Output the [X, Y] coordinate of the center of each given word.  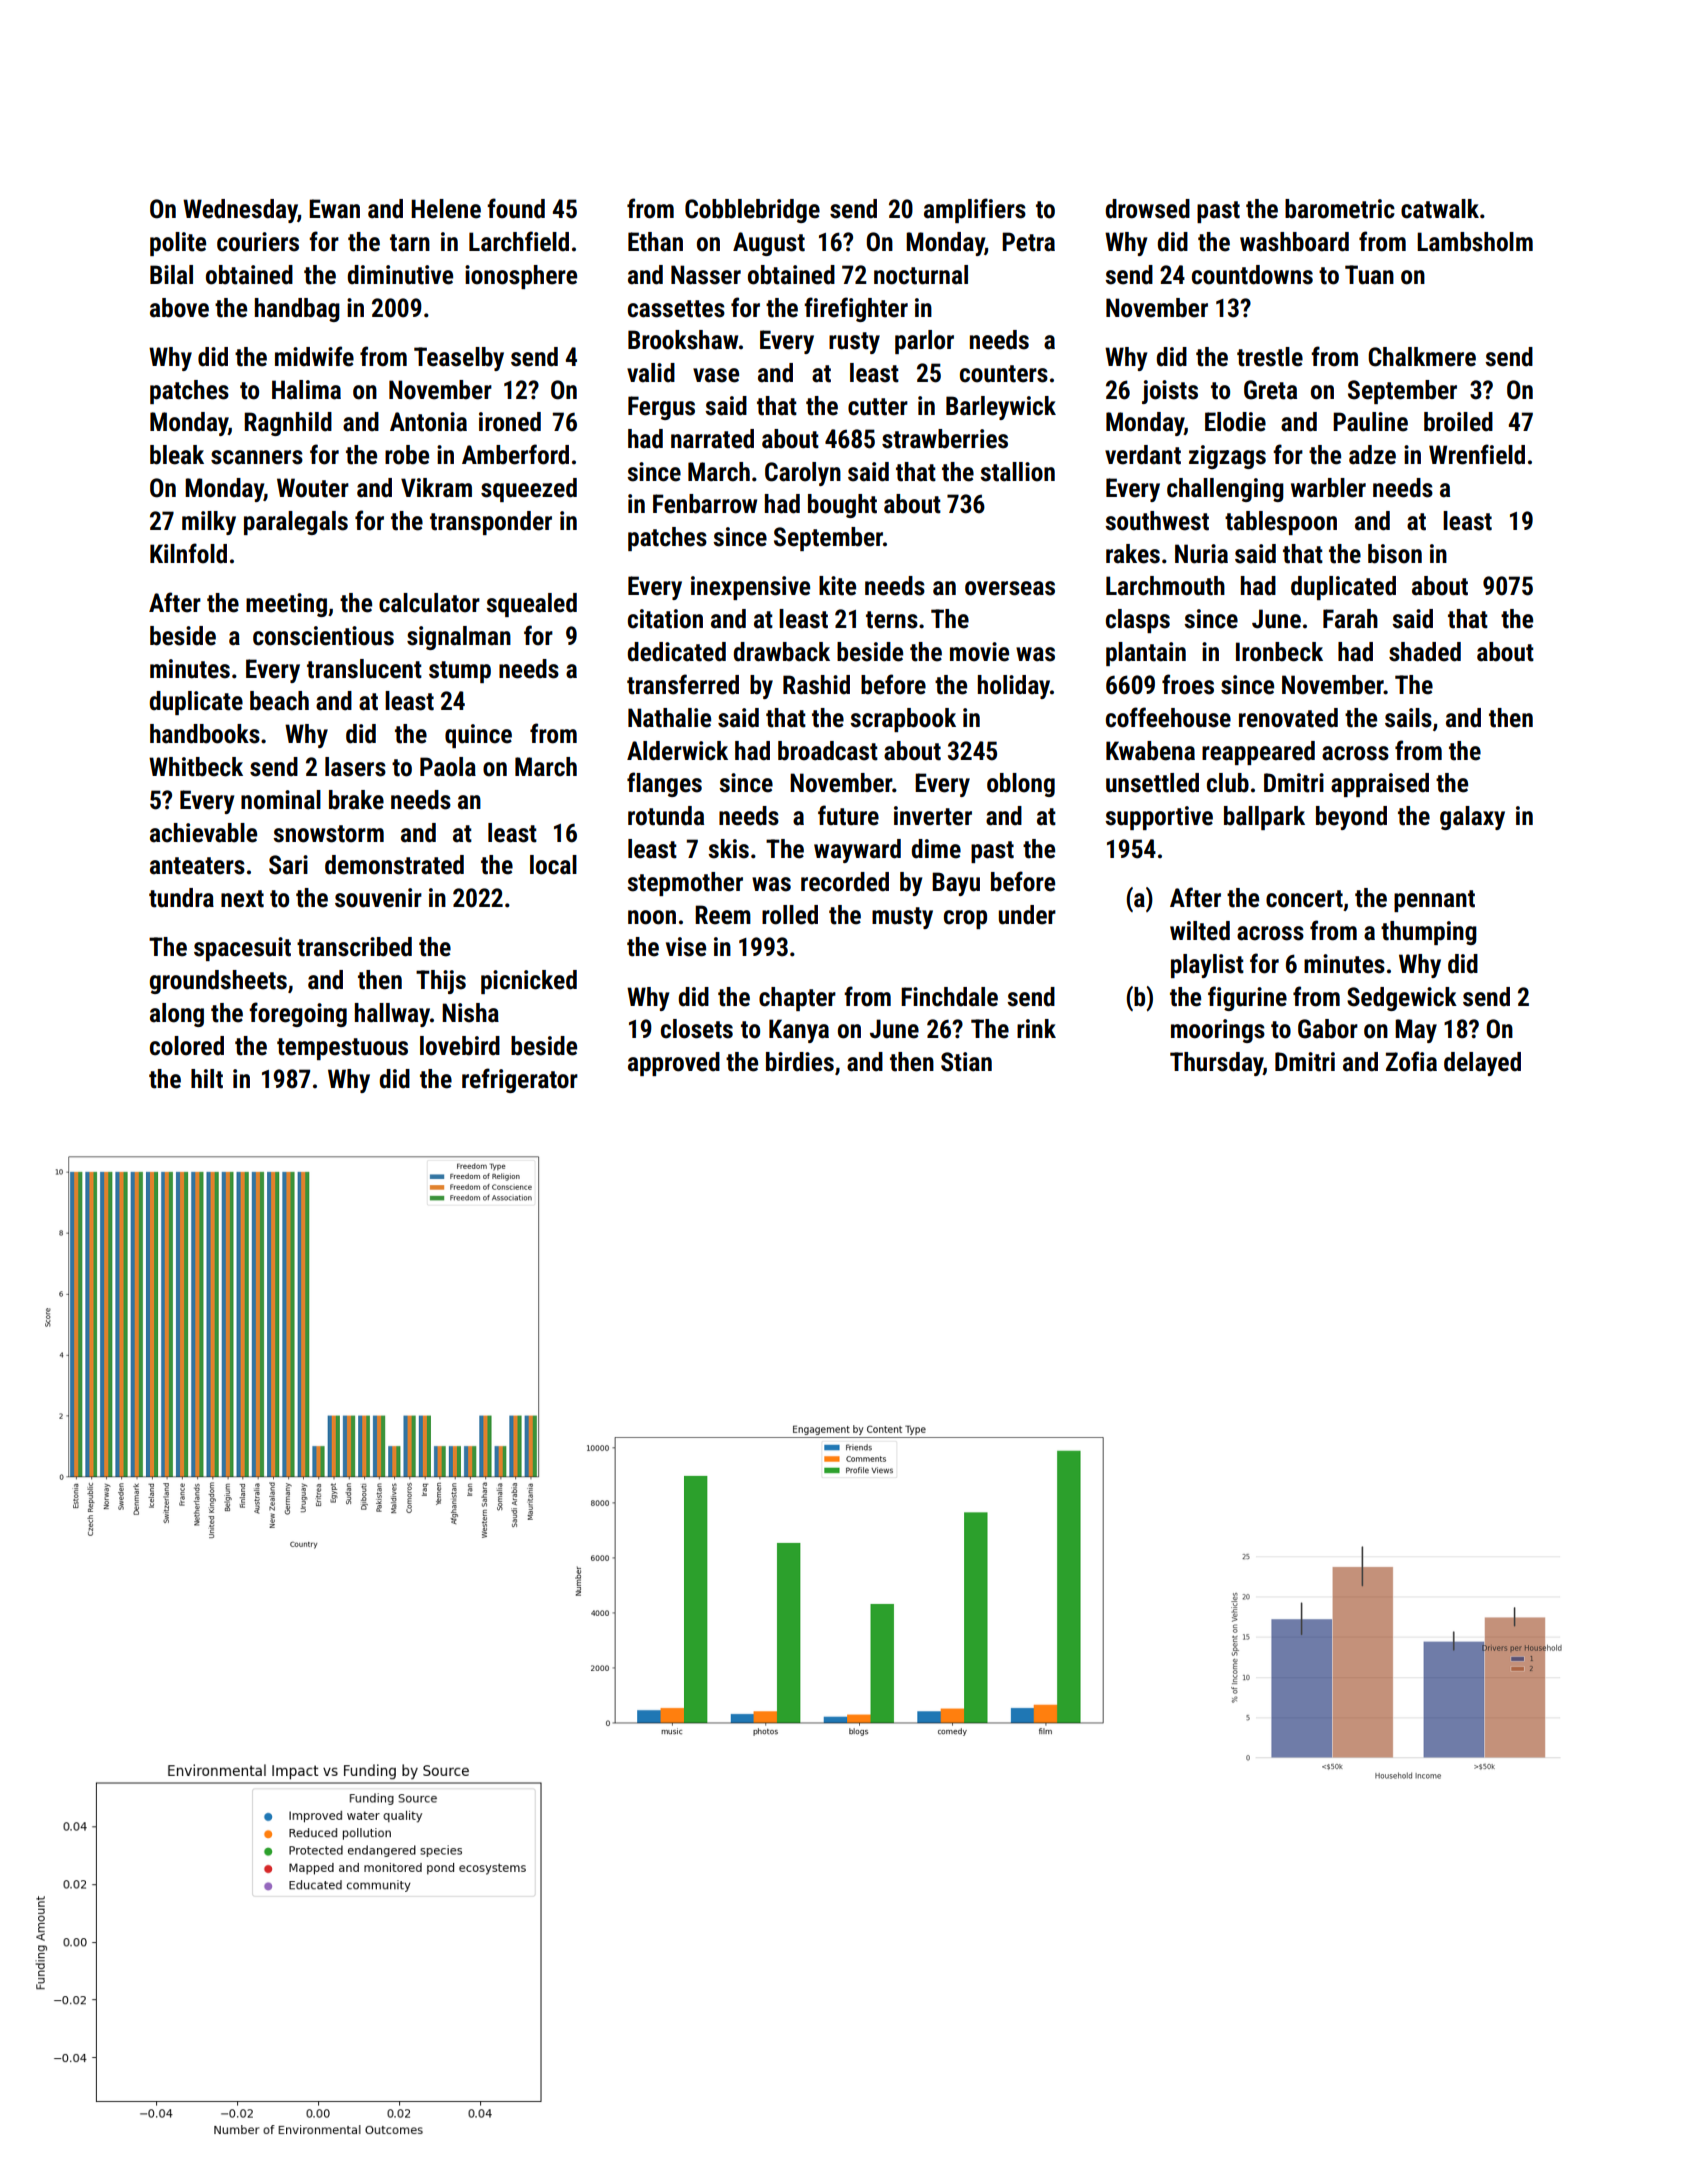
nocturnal [921, 275]
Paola [448, 767]
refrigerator [520, 1080]
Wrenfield [1477, 454]
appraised [1380, 785]
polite [178, 244]
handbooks [205, 734]
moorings [1218, 1031]
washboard [1294, 242]
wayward [857, 851]
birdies [800, 1062]
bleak [177, 455]
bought [842, 506]
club [1228, 783]
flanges [664, 784]
